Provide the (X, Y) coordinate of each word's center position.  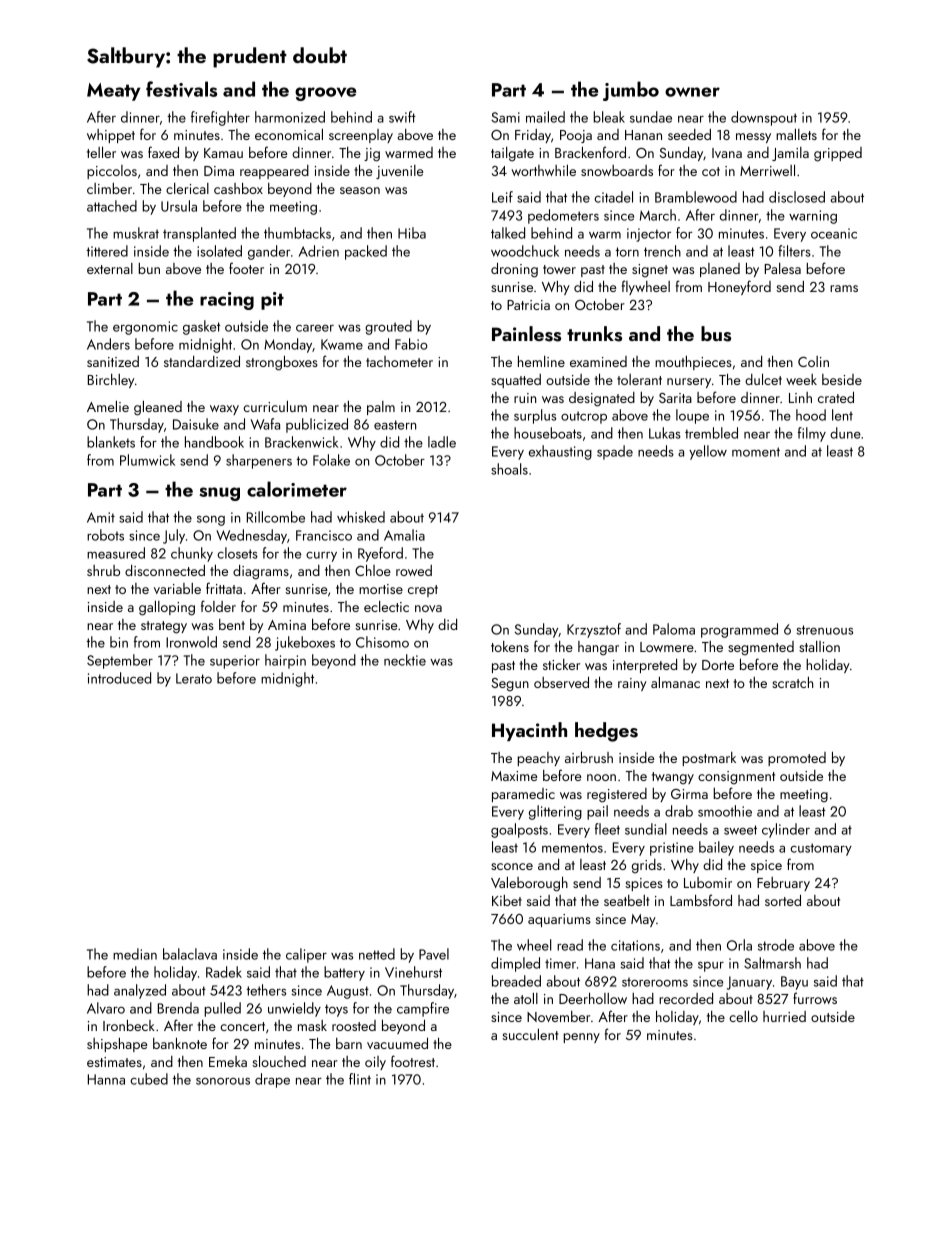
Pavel (434, 954)
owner (692, 92)
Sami (505, 117)
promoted (797, 759)
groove (325, 94)
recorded (686, 998)
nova (428, 608)
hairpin (285, 661)
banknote (180, 1043)
